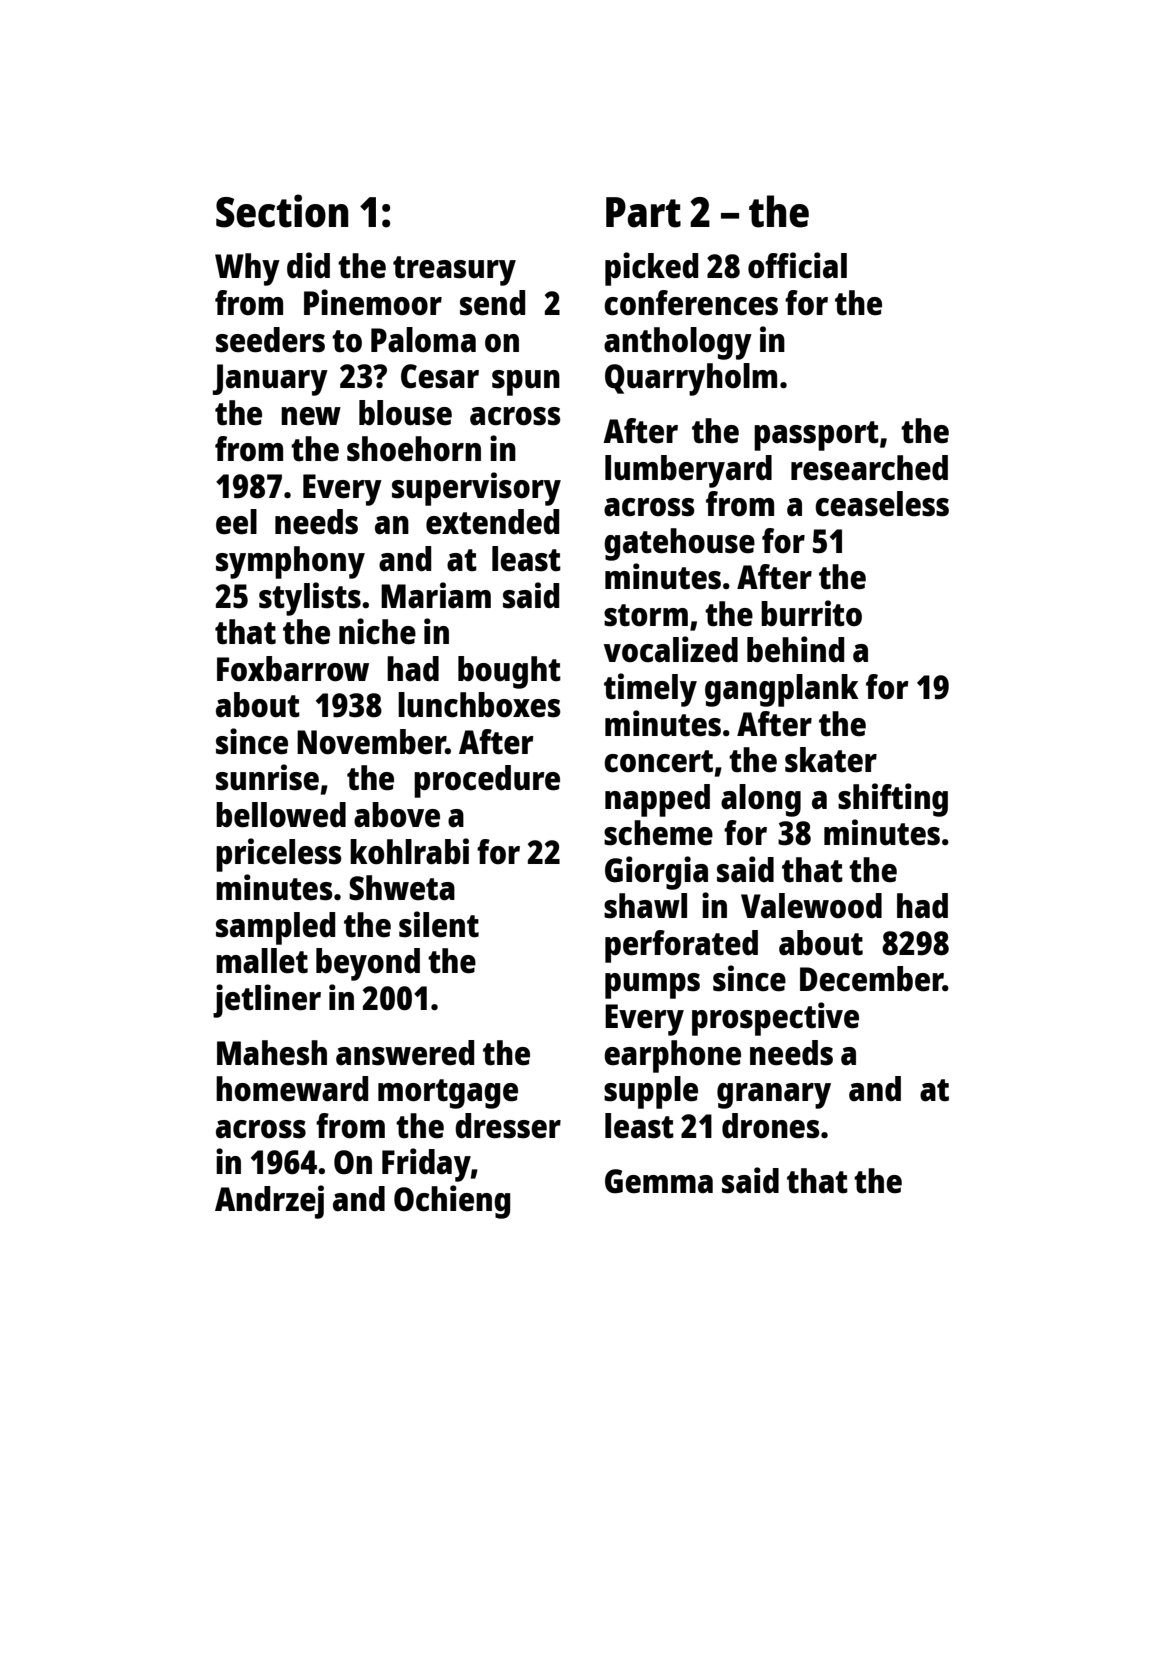  What do you see at coordinates (275, 928) in the document?
I see `sampled` at bounding box center [275, 928].
